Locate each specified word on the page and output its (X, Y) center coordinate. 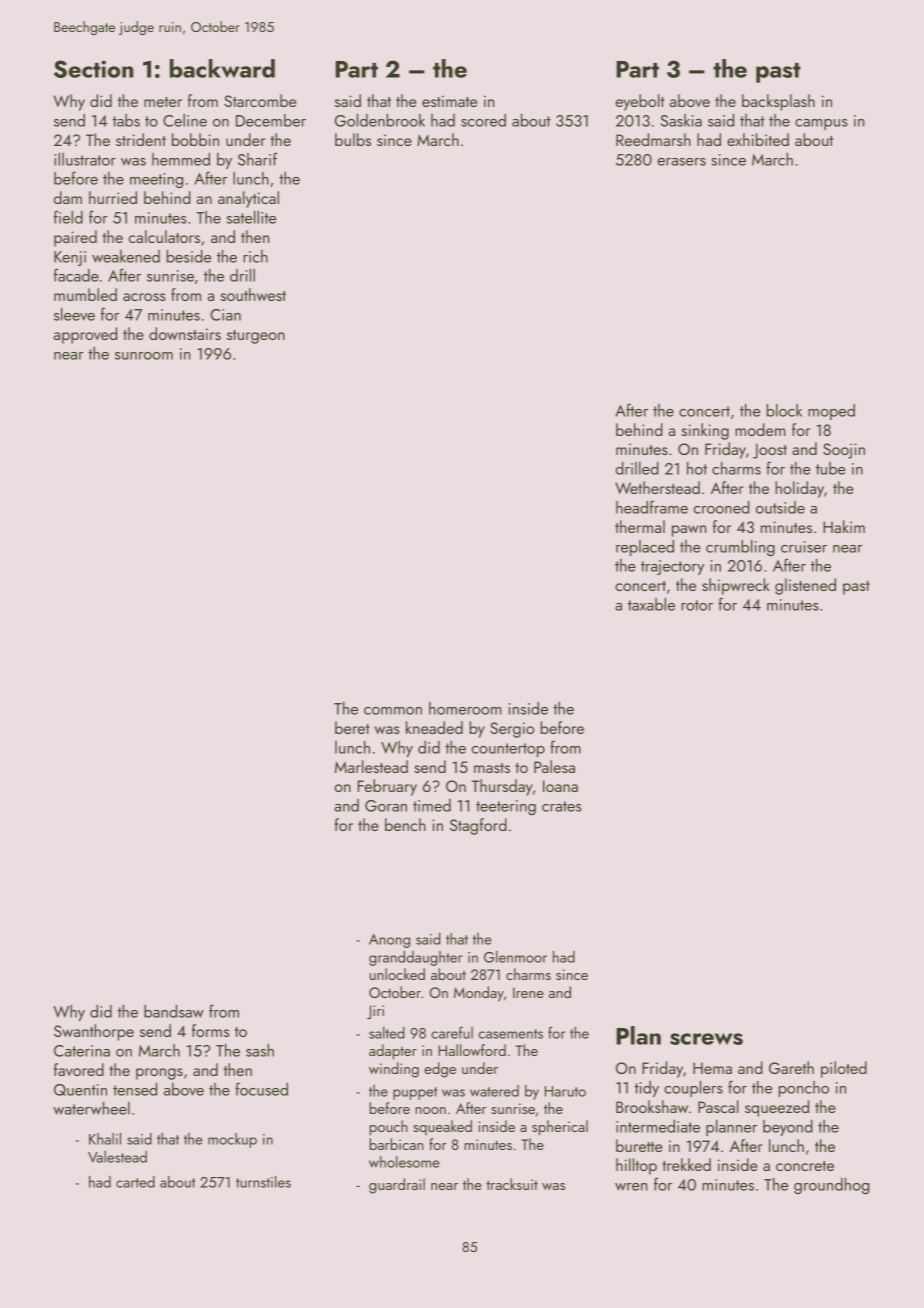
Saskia (681, 120)
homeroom (465, 708)
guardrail (397, 1186)
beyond (788, 1128)
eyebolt (639, 102)
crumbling (740, 548)
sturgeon (256, 337)
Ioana (560, 786)
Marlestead (371, 766)
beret (352, 727)
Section (93, 69)
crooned (722, 507)
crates (562, 806)
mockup (232, 1140)
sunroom (144, 356)
